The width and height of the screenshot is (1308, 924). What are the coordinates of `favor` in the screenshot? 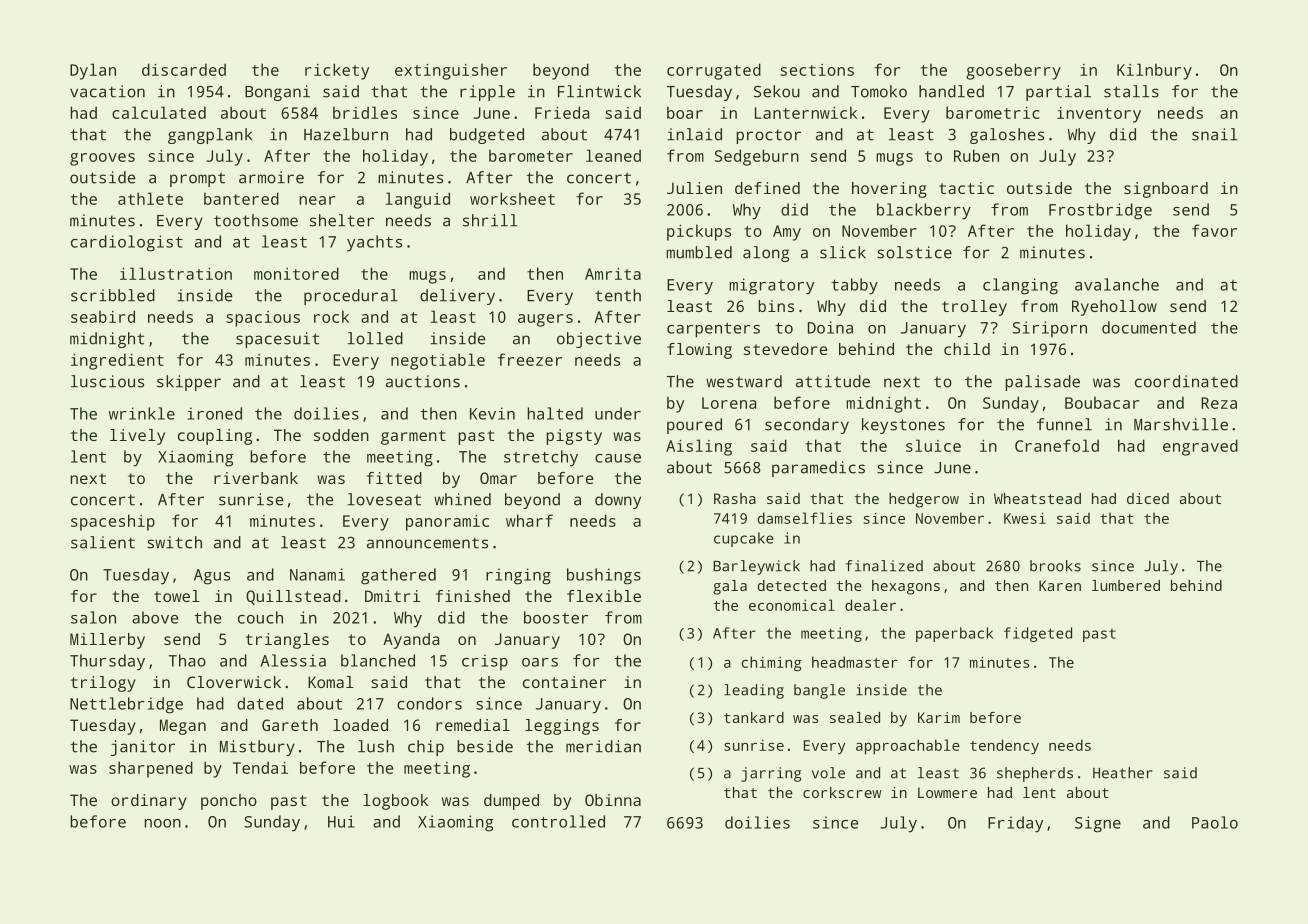 It's located at (1214, 230).
